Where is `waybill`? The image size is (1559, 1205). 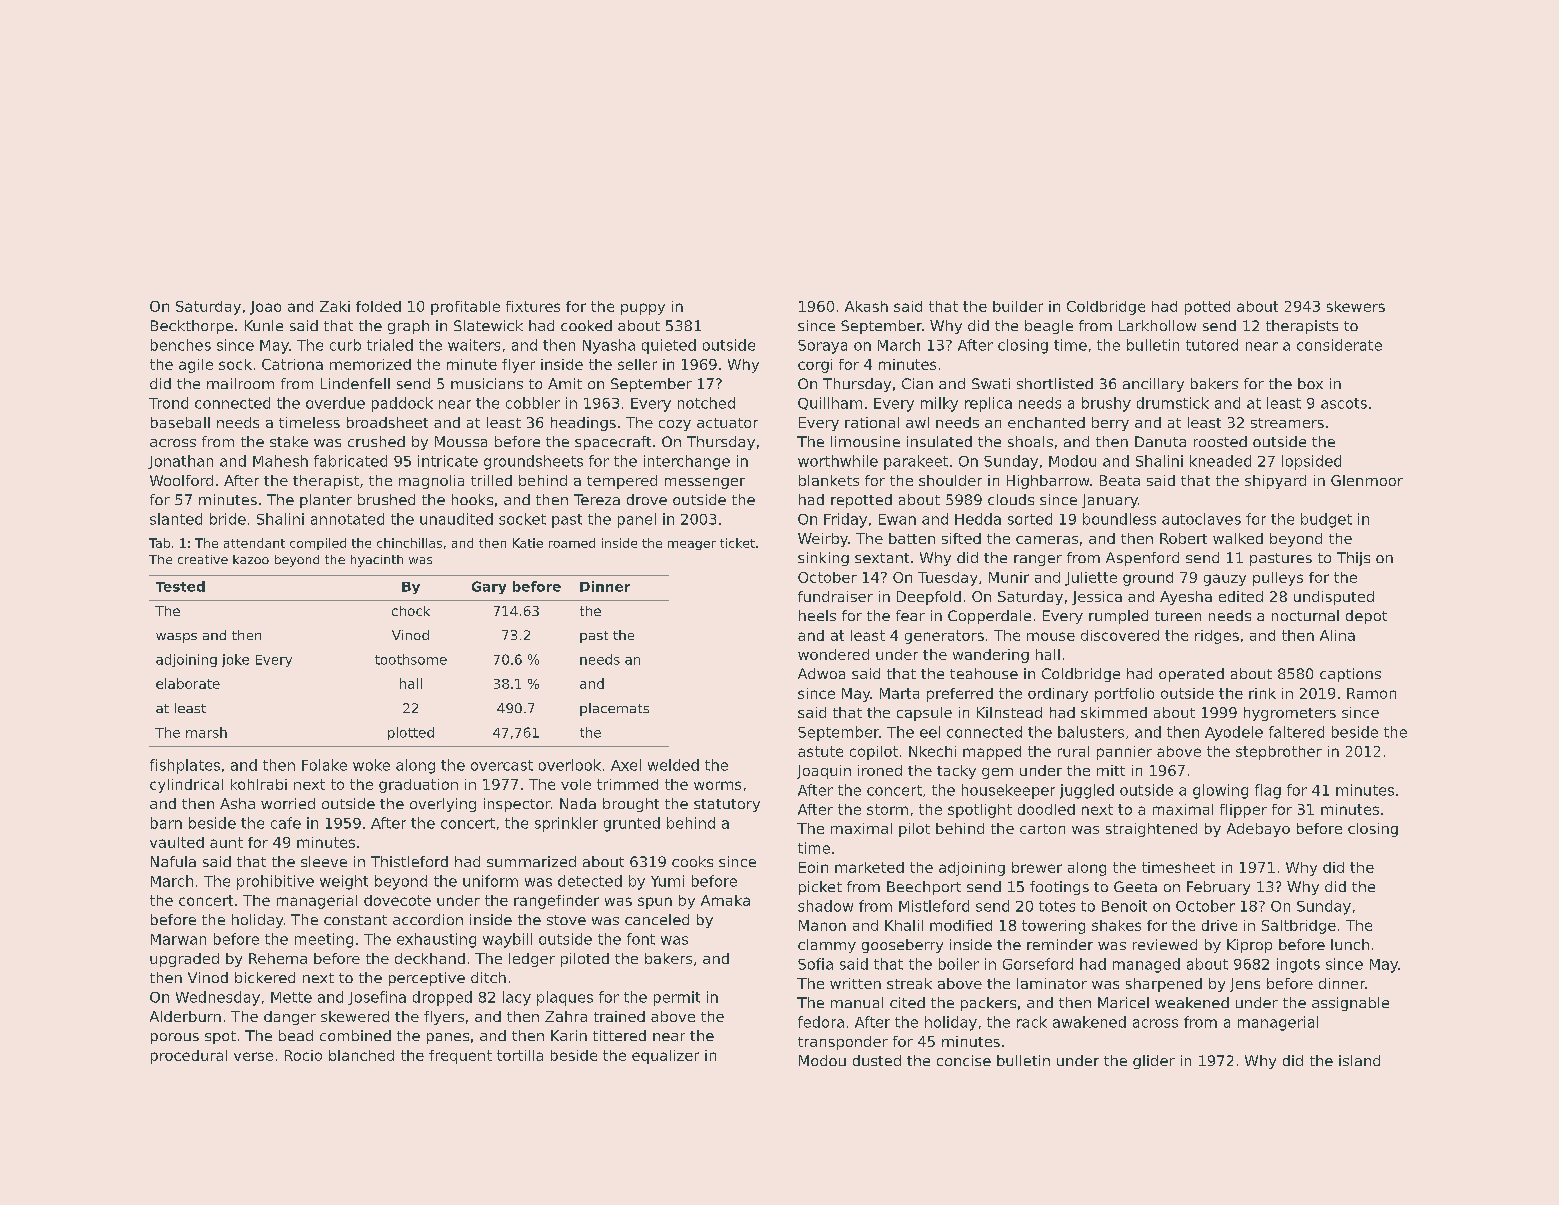 waybill is located at coordinates (507, 940).
